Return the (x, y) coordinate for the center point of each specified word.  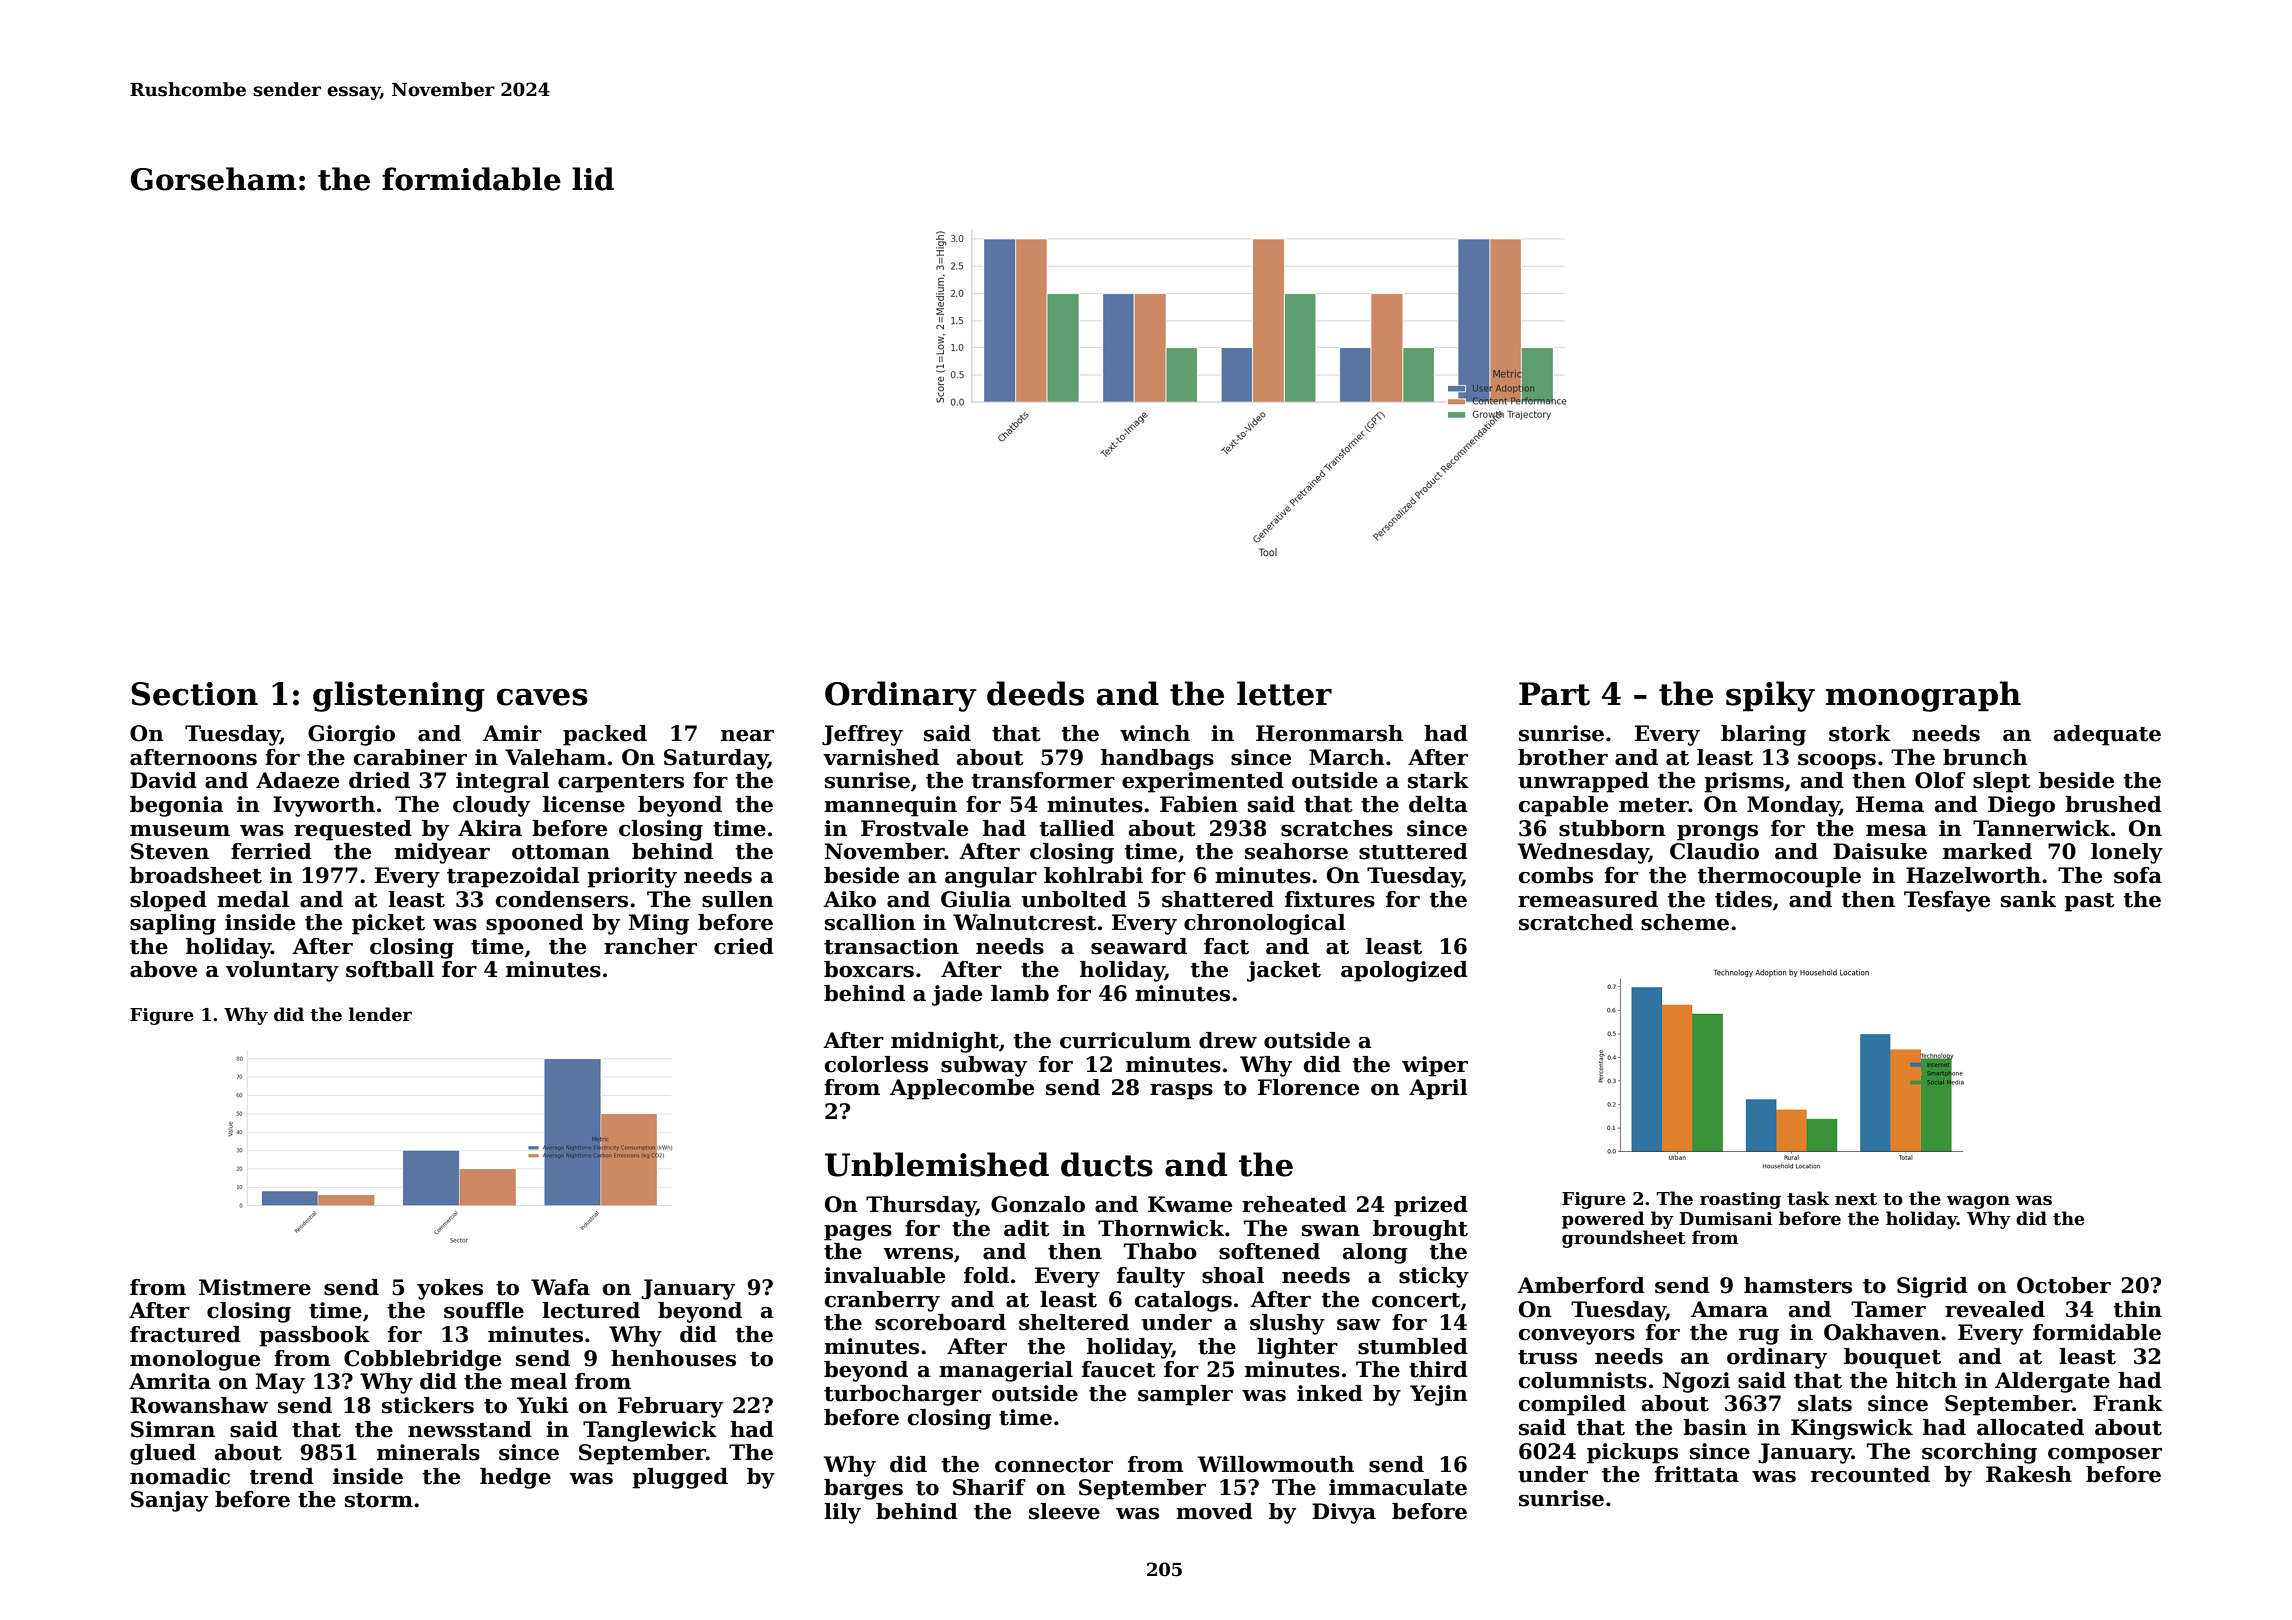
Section (194, 694)
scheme (1685, 922)
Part (1554, 694)
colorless (876, 1064)
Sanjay (169, 1501)
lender (380, 1014)
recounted (1870, 1474)
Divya (1344, 1513)
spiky (1770, 696)
